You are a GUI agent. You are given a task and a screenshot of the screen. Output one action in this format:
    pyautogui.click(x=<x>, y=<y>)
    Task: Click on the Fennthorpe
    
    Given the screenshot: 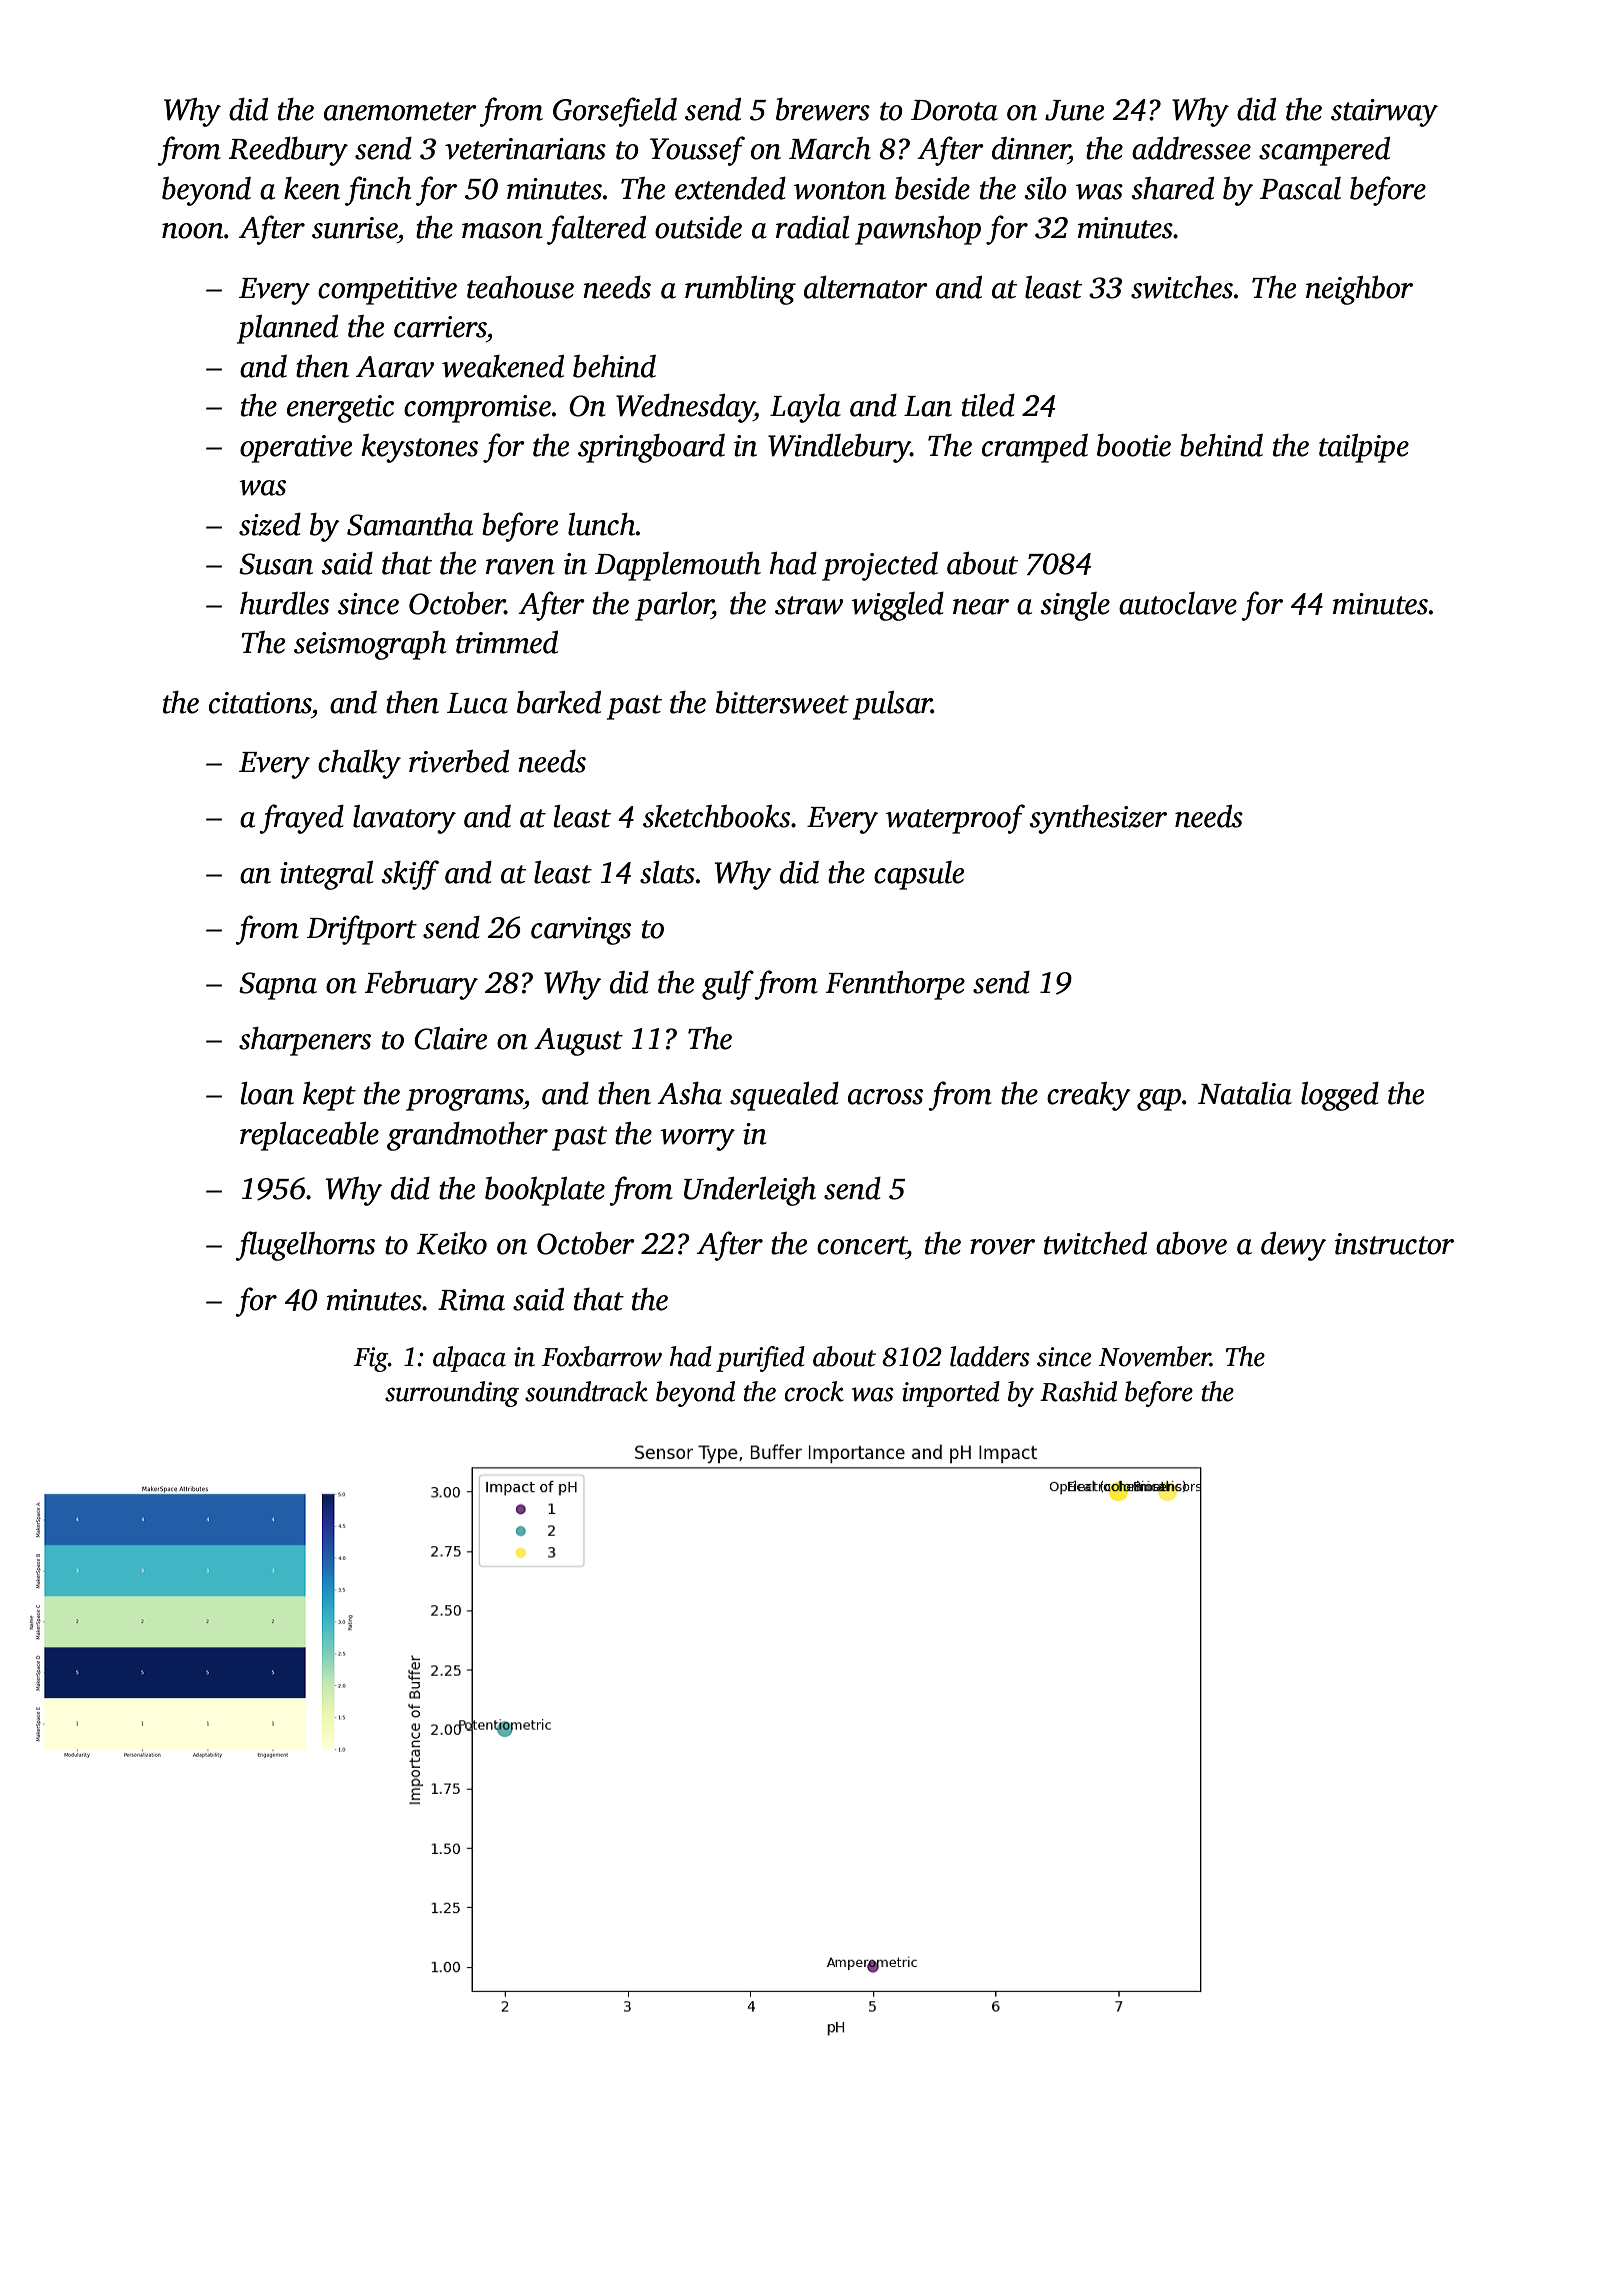 What is the action you would take?
    pyautogui.click(x=895, y=985)
